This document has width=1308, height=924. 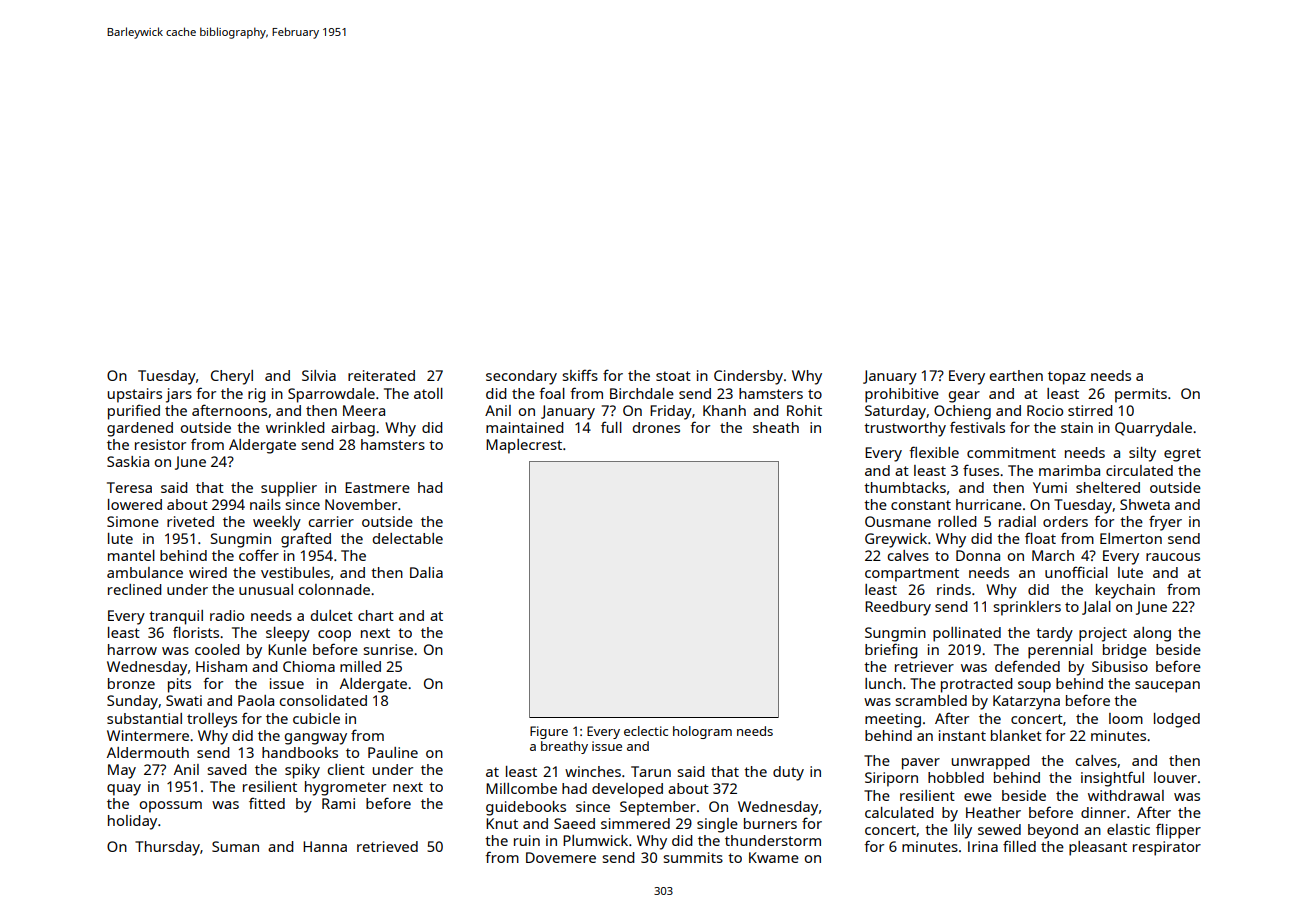 What do you see at coordinates (552, 393) in the document?
I see `foal` at bounding box center [552, 393].
